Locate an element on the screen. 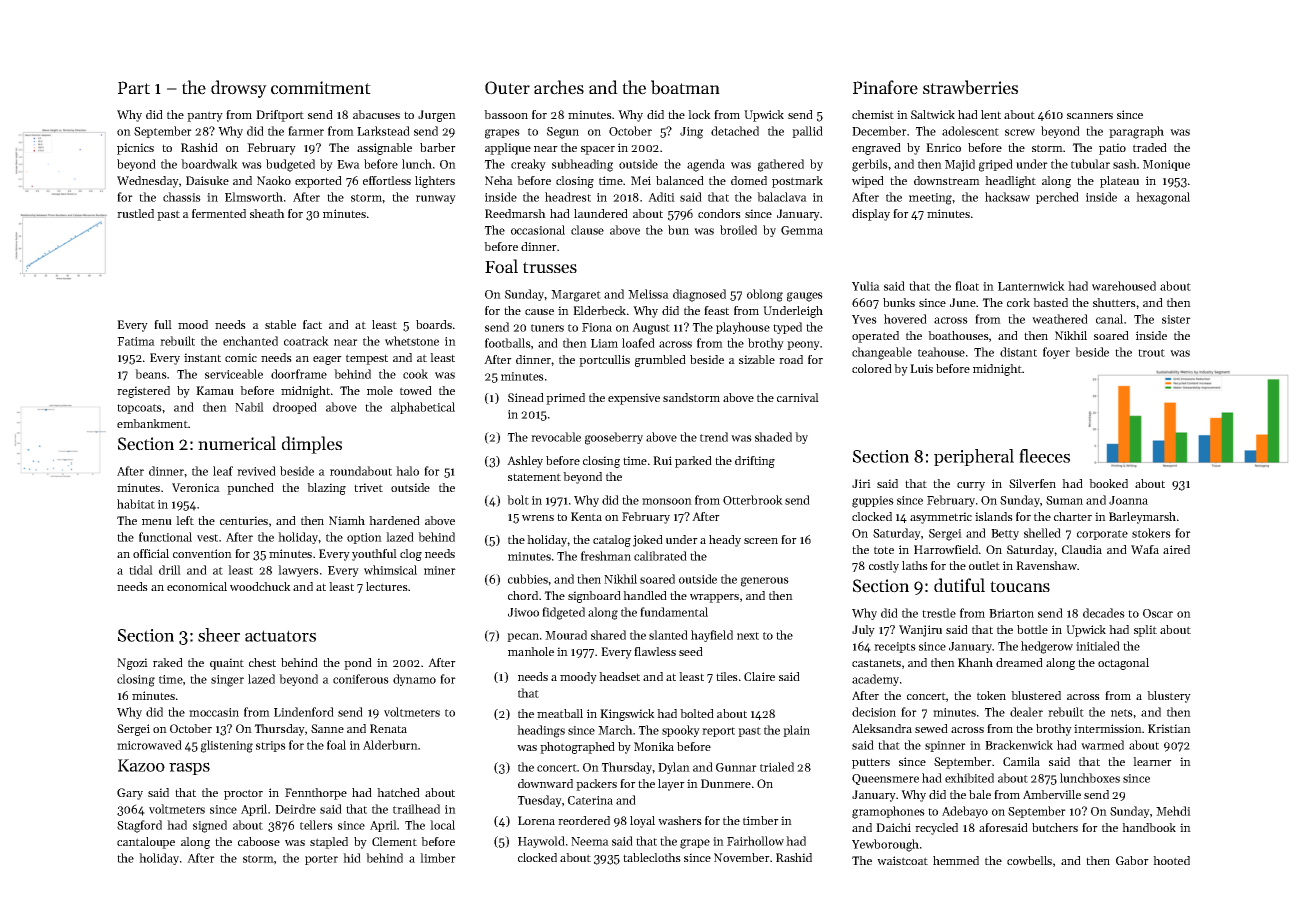  Alderburn is located at coordinates (390, 745).
